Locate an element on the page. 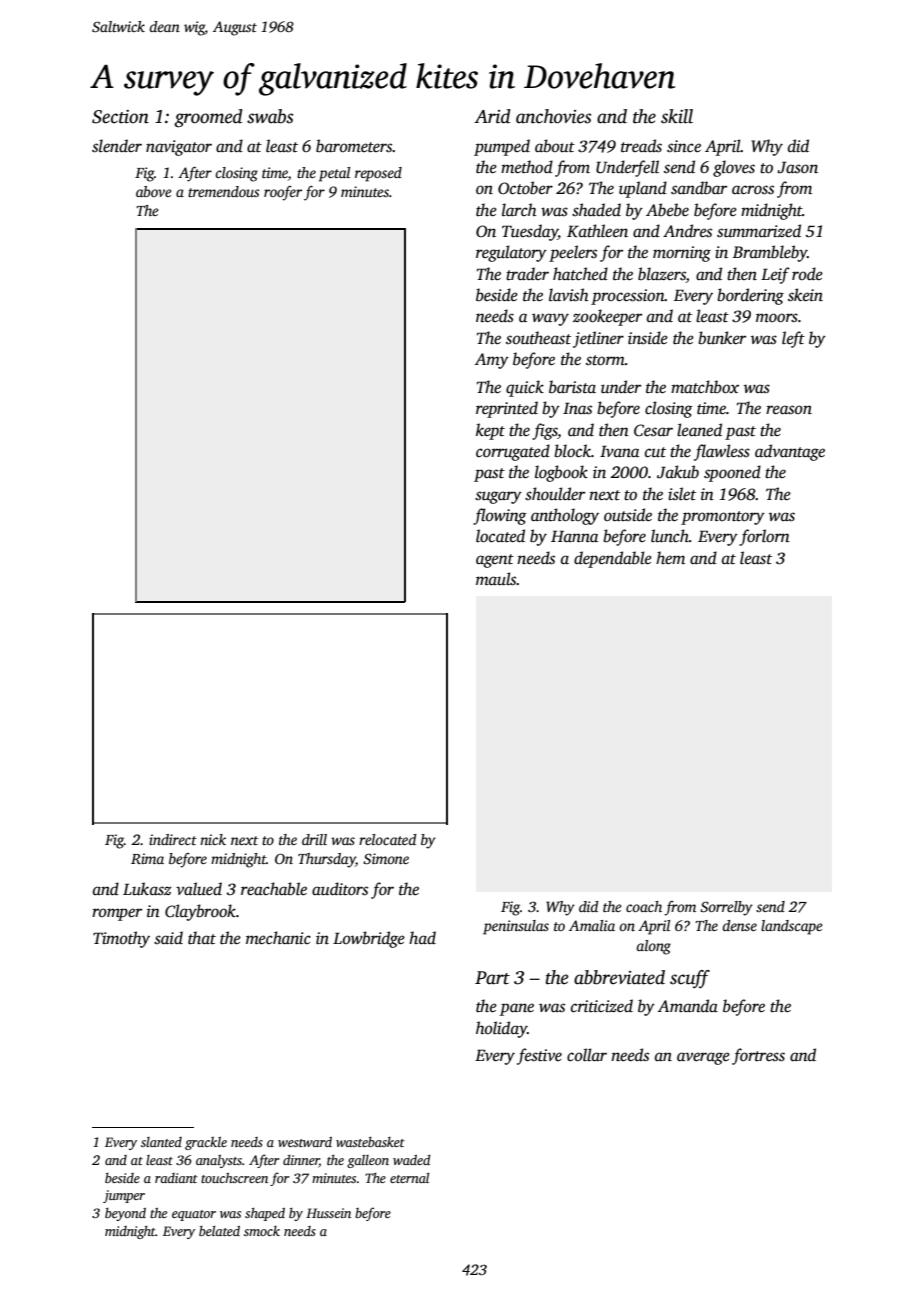 This page has width=924, height=1314. Hussein is located at coordinates (328, 1213).
